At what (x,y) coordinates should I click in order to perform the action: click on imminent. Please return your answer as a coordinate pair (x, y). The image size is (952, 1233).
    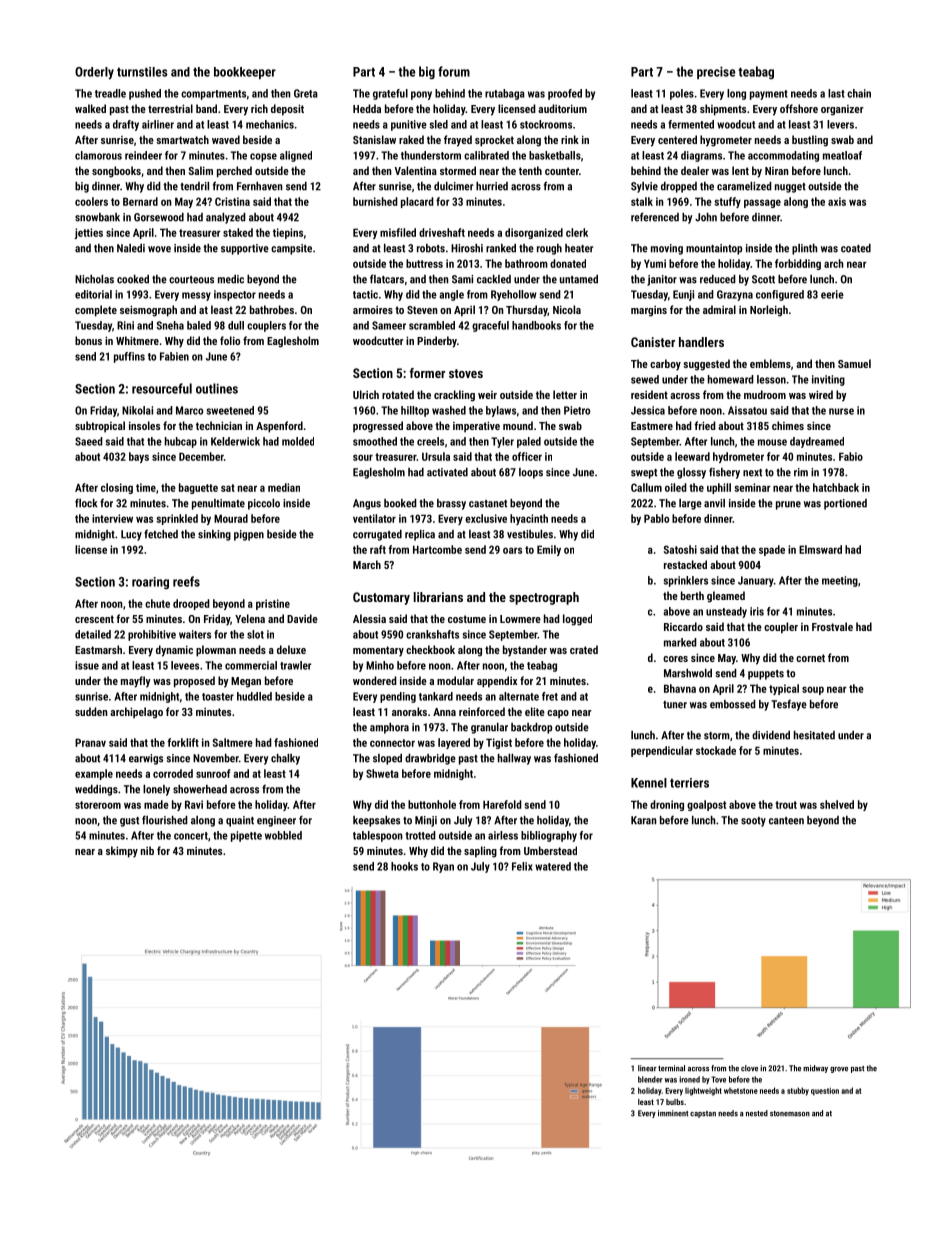
    Looking at the image, I should click on (673, 1113).
